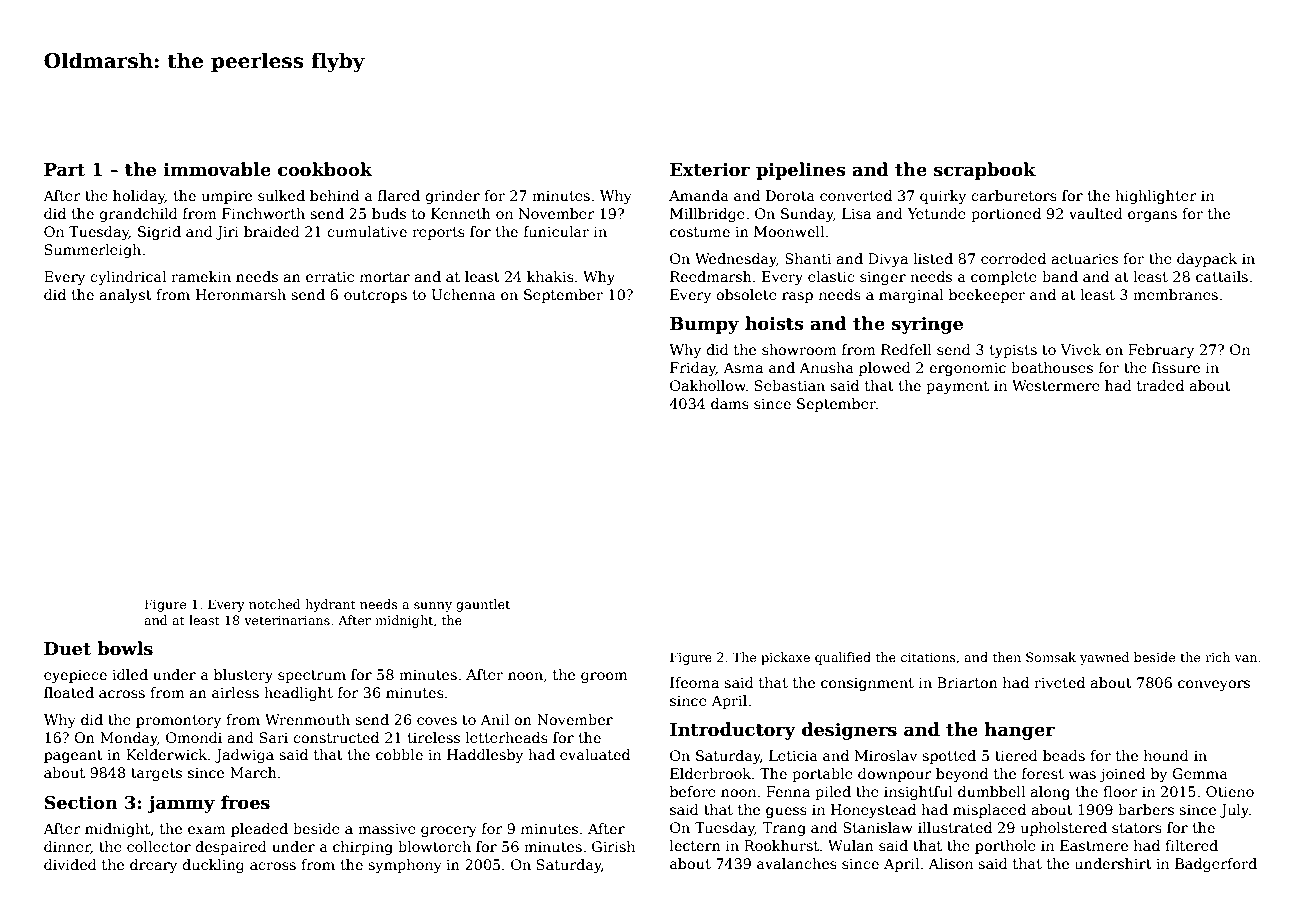  Describe the element at coordinates (272, 231) in the screenshot. I see `braided` at that location.
